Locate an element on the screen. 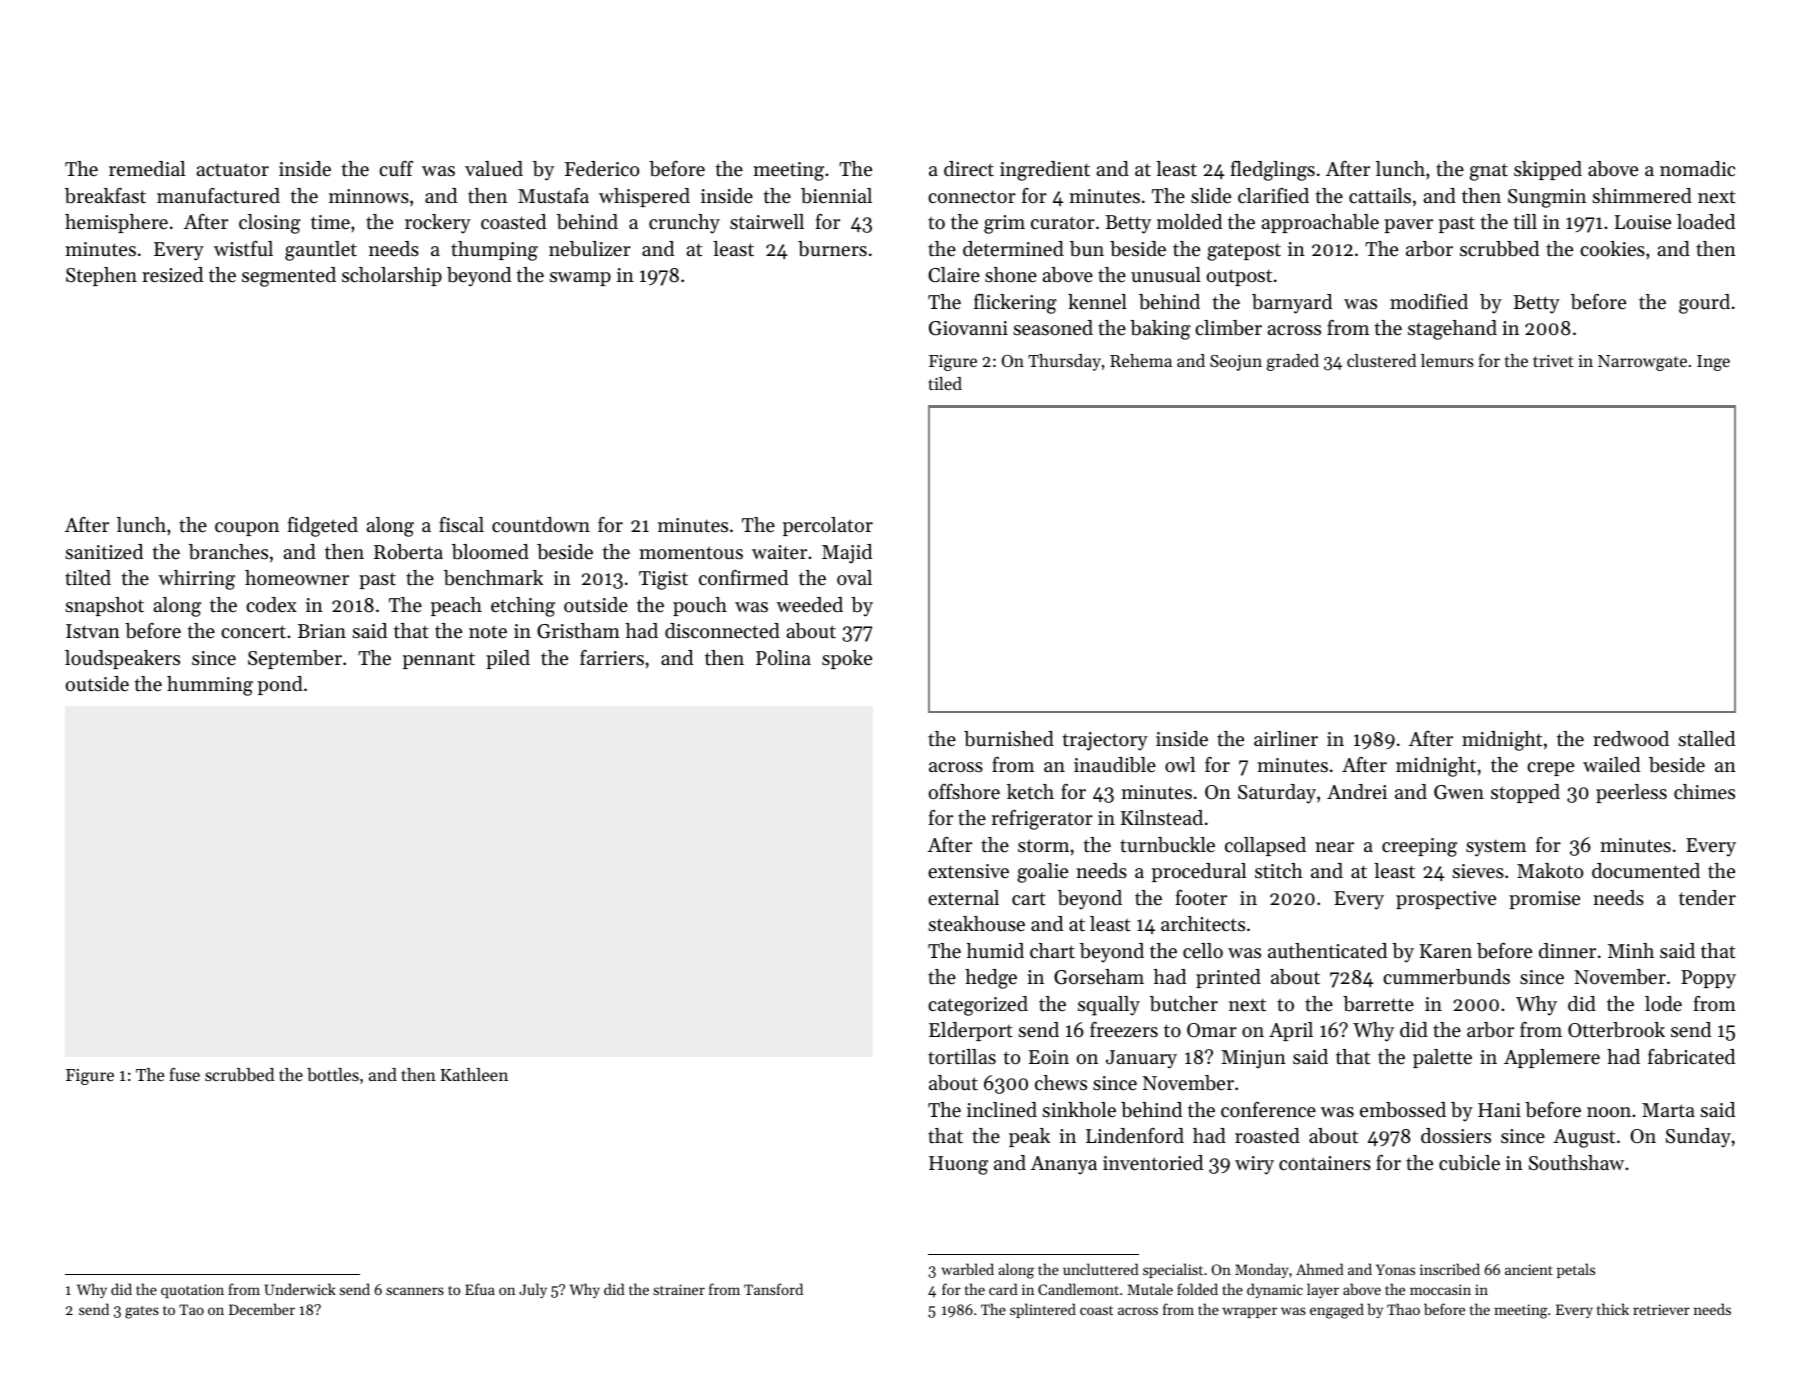 The width and height of the screenshot is (1801, 1392). coupon is located at coordinates (247, 529).
